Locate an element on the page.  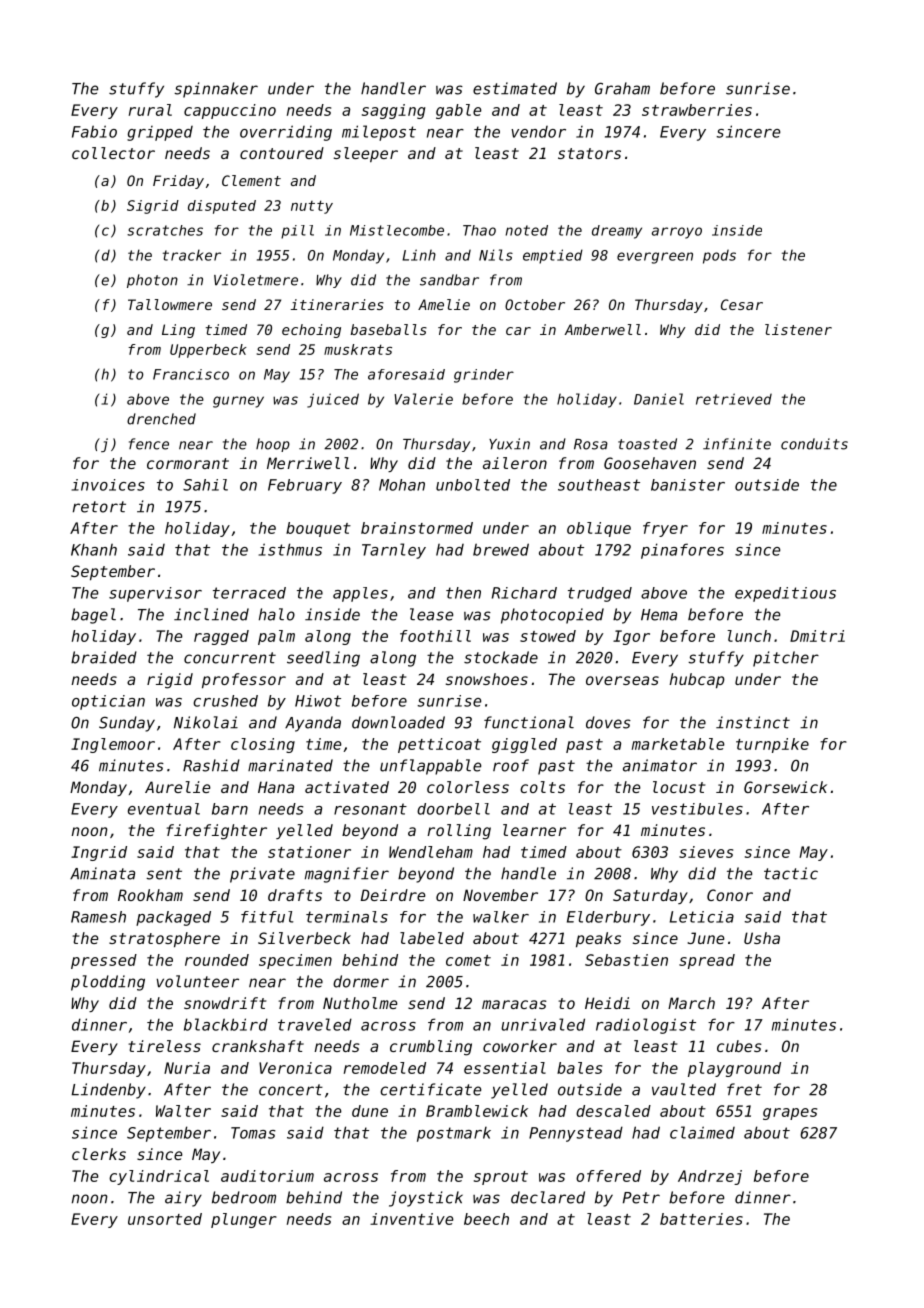
pitcher is located at coordinates (786, 659).
